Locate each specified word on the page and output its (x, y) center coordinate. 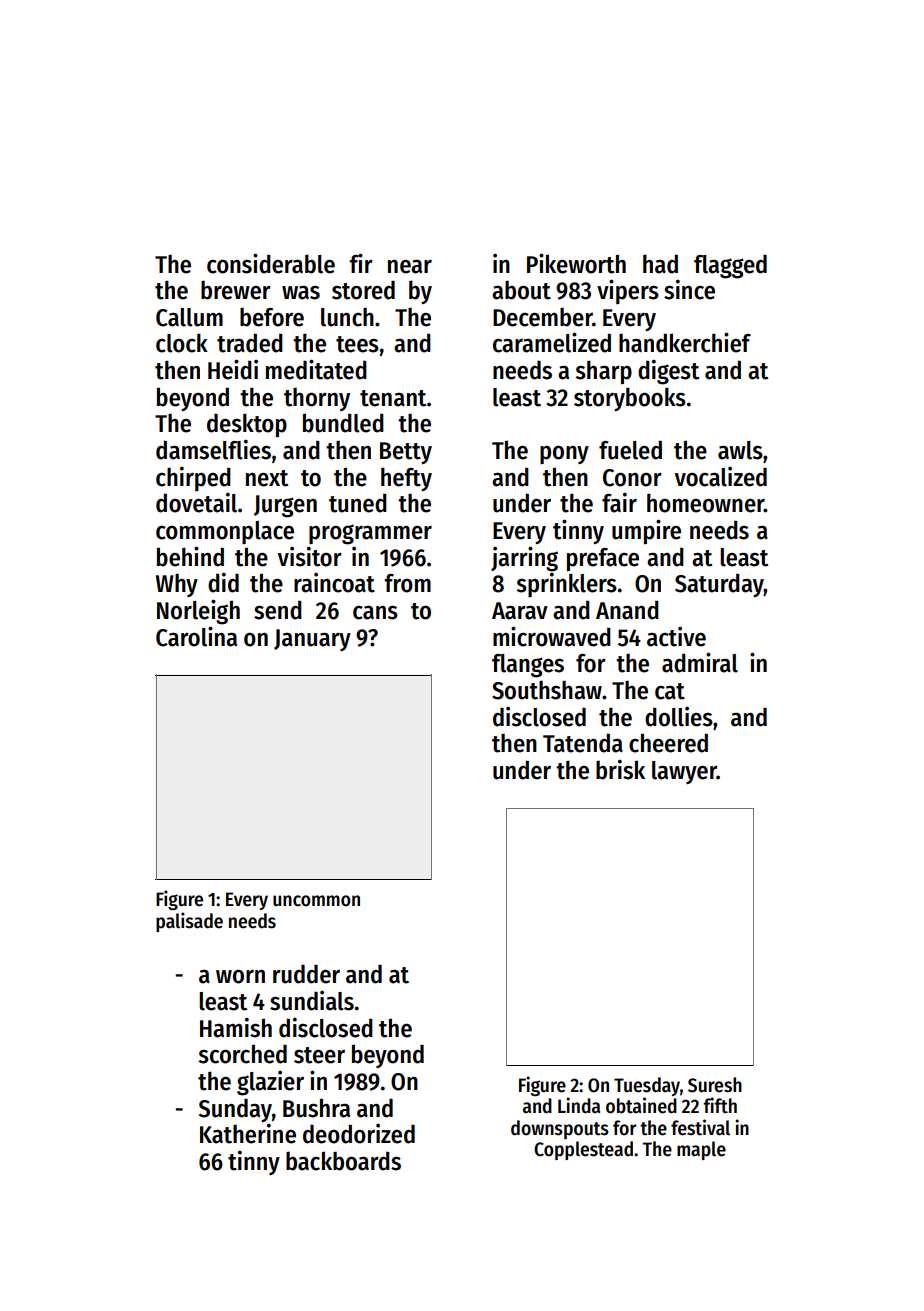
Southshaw (547, 690)
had (660, 264)
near (410, 267)
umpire (646, 531)
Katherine (248, 1133)
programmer (370, 534)
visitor (310, 556)
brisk (620, 769)
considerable (271, 263)
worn (240, 977)
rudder (306, 974)
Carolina (196, 636)
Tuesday (647, 1086)
